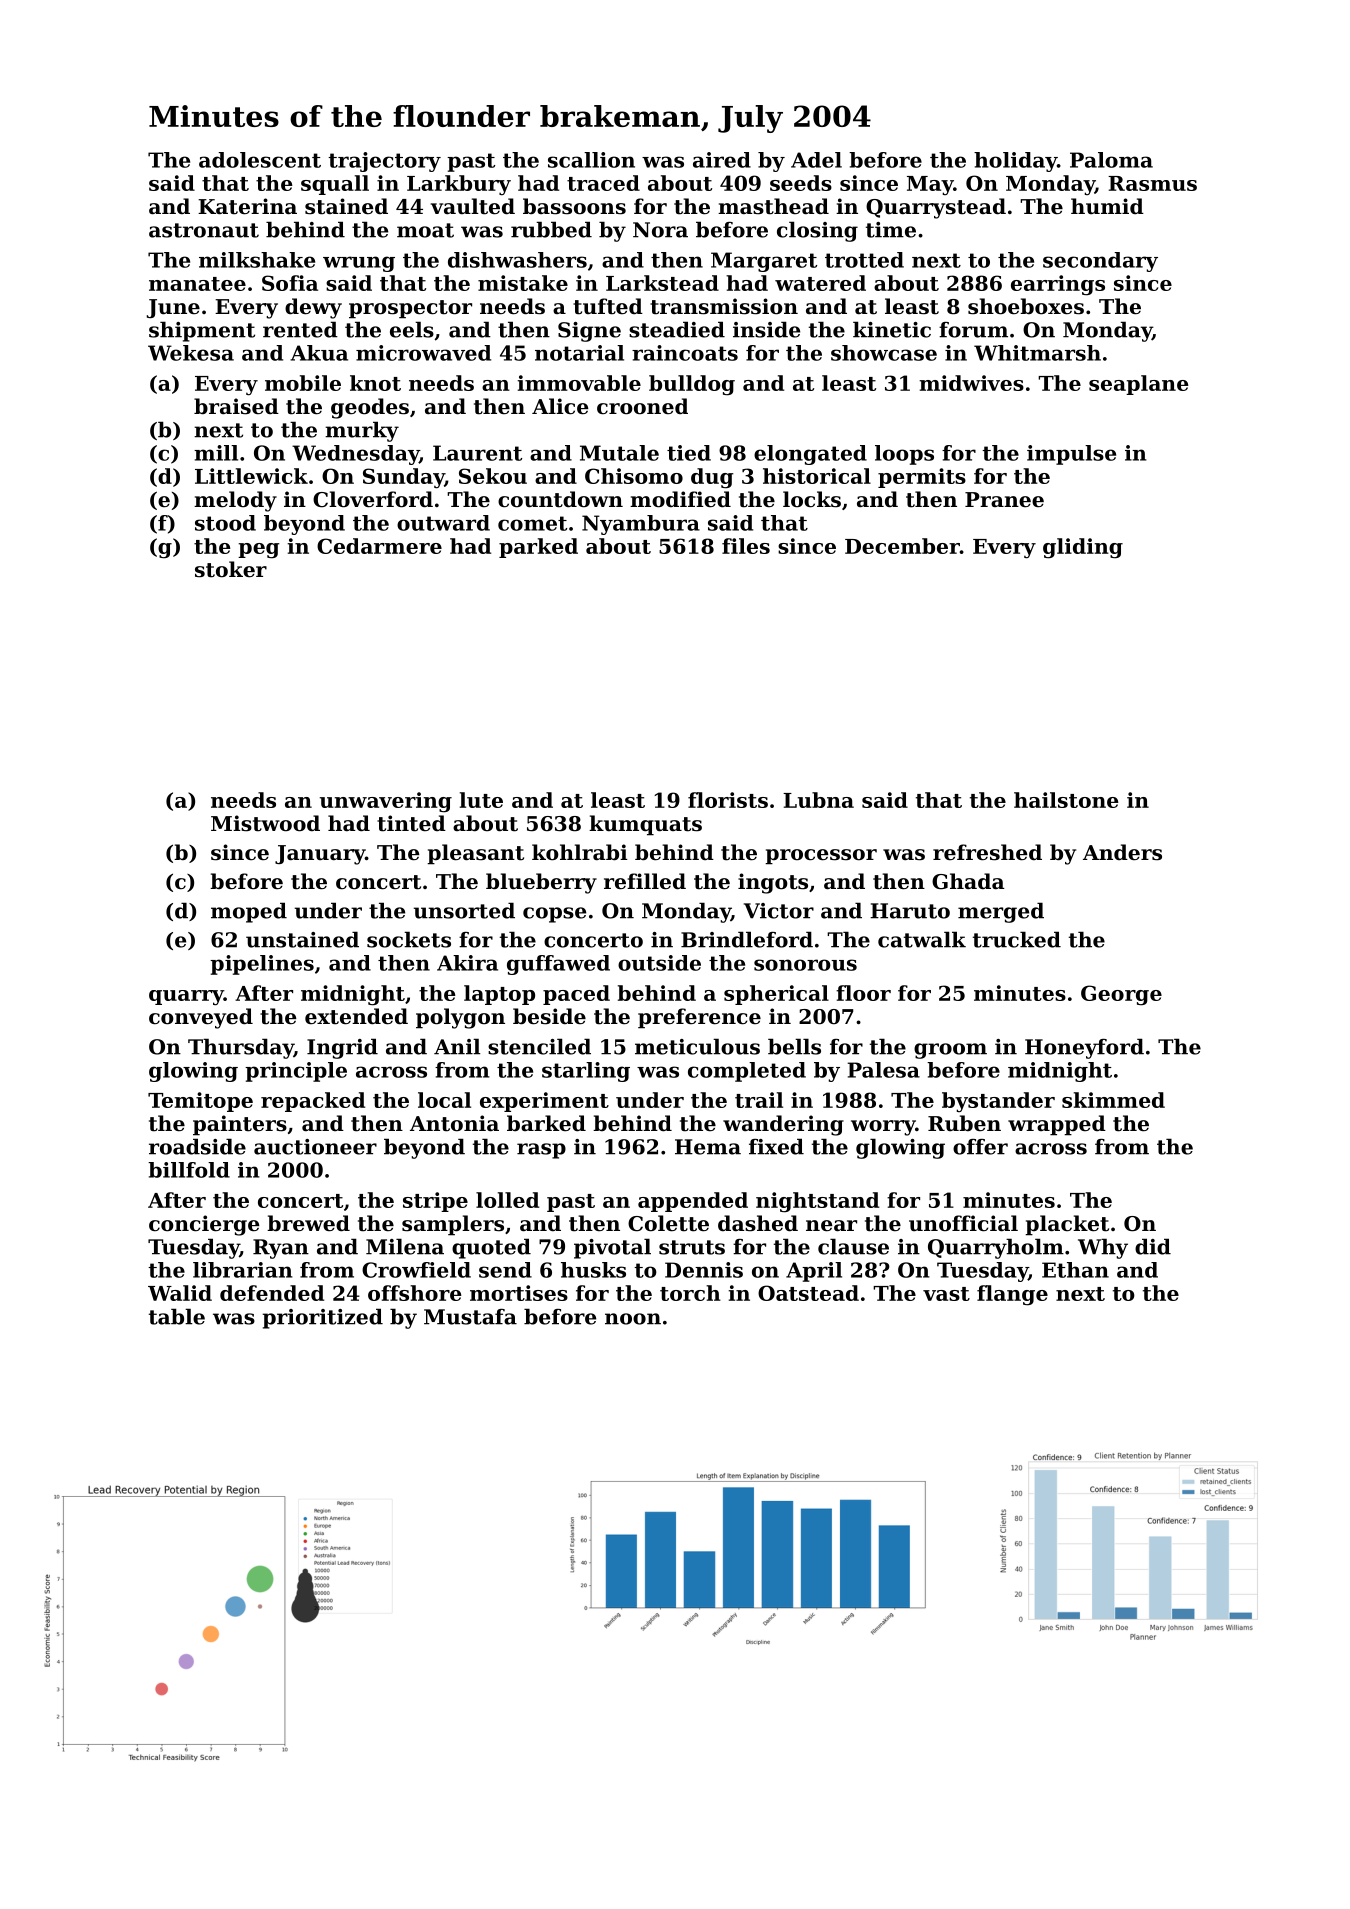 The width and height of the screenshot is (1350, 1909). Describe the element at coordinates (356, 1016) in the screenshot. I see `extended` at that location.
